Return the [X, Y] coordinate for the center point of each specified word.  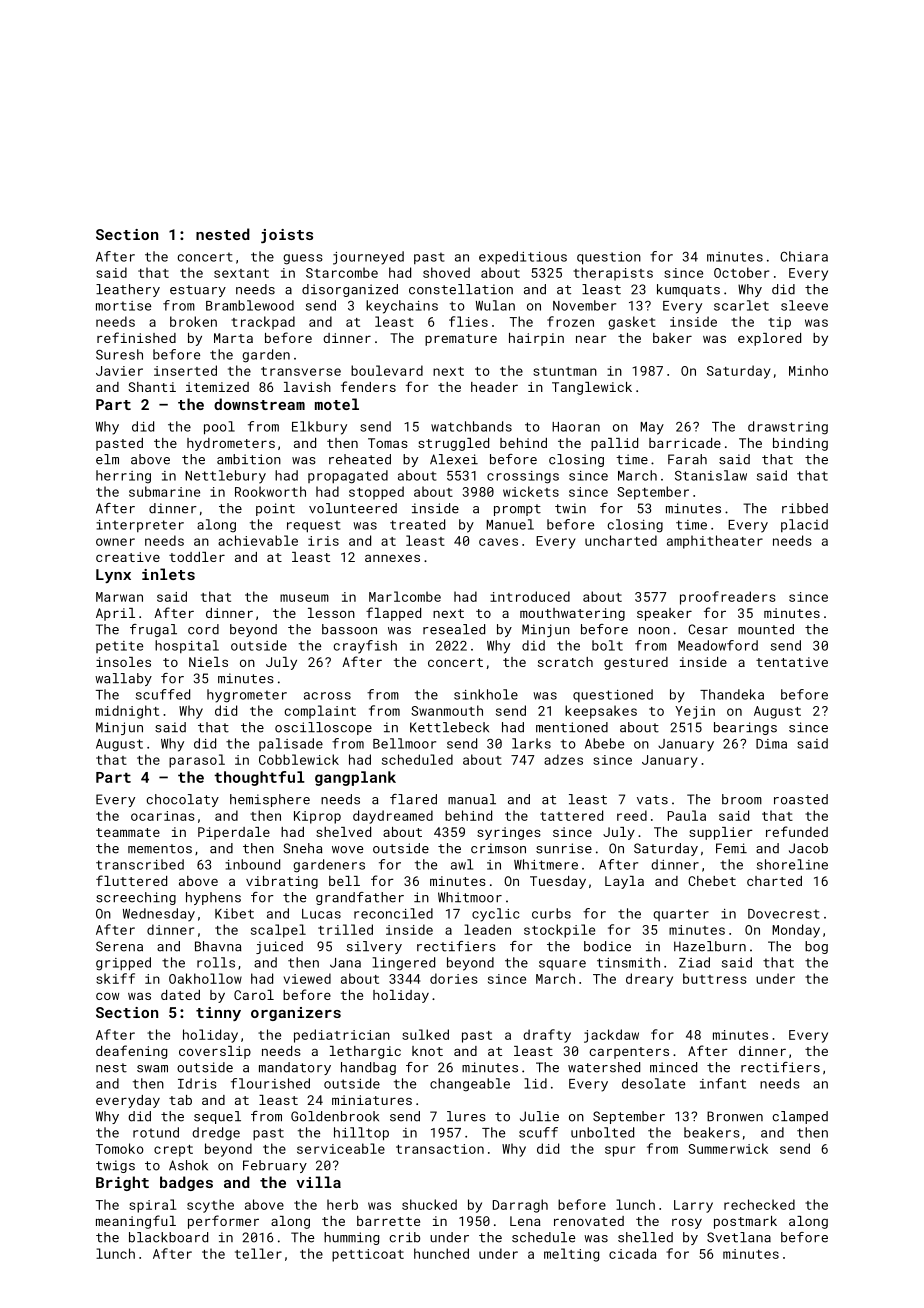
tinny [218, 1014]
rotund [156, 1132]
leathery [128, 290]
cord [203, 629]
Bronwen [735, 1116]
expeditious [523, 257]
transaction [440, 1149]
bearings [745, 728]
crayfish [365, 647]
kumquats [688, 290]
